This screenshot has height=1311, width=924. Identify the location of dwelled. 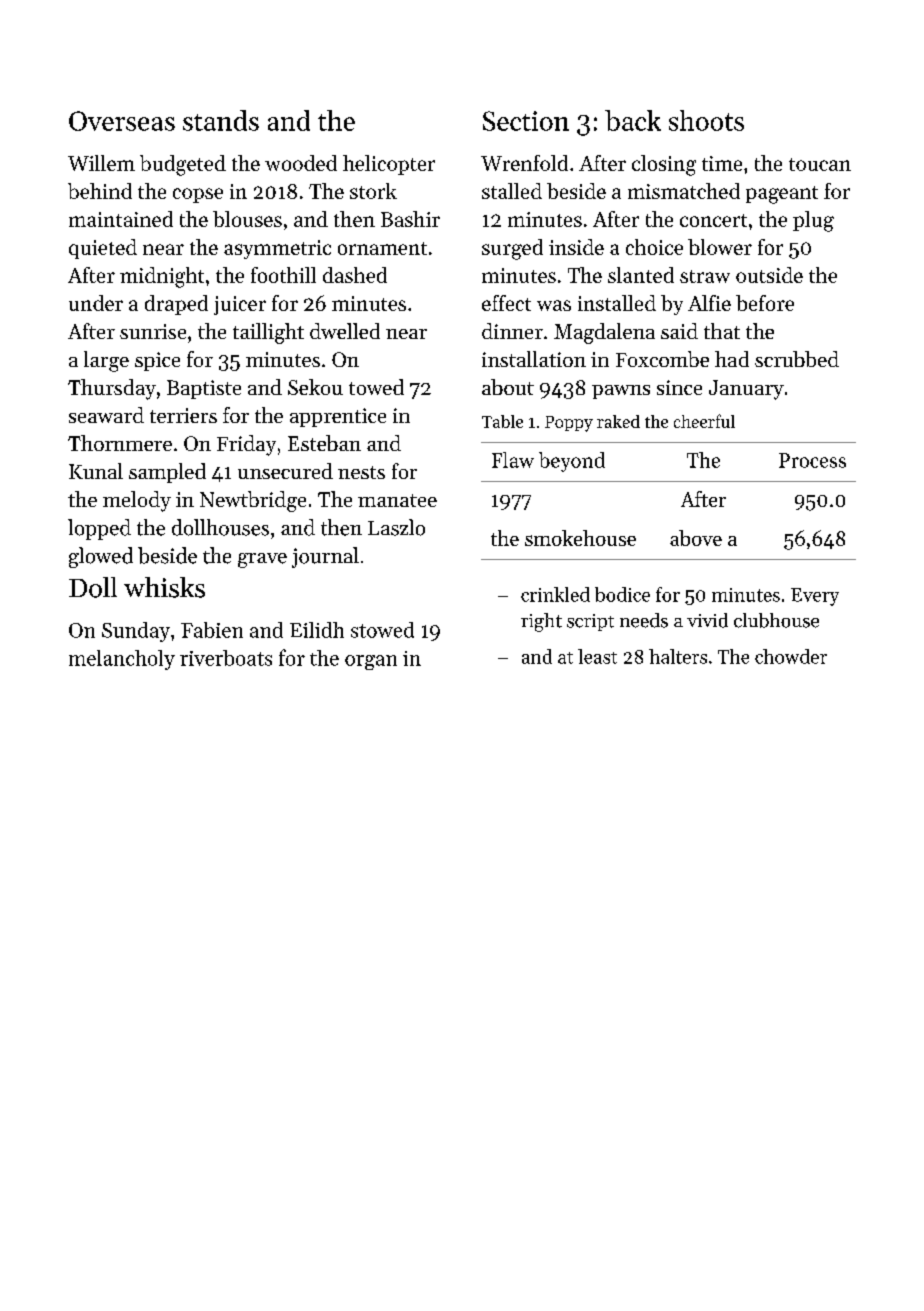
(345, 331).
